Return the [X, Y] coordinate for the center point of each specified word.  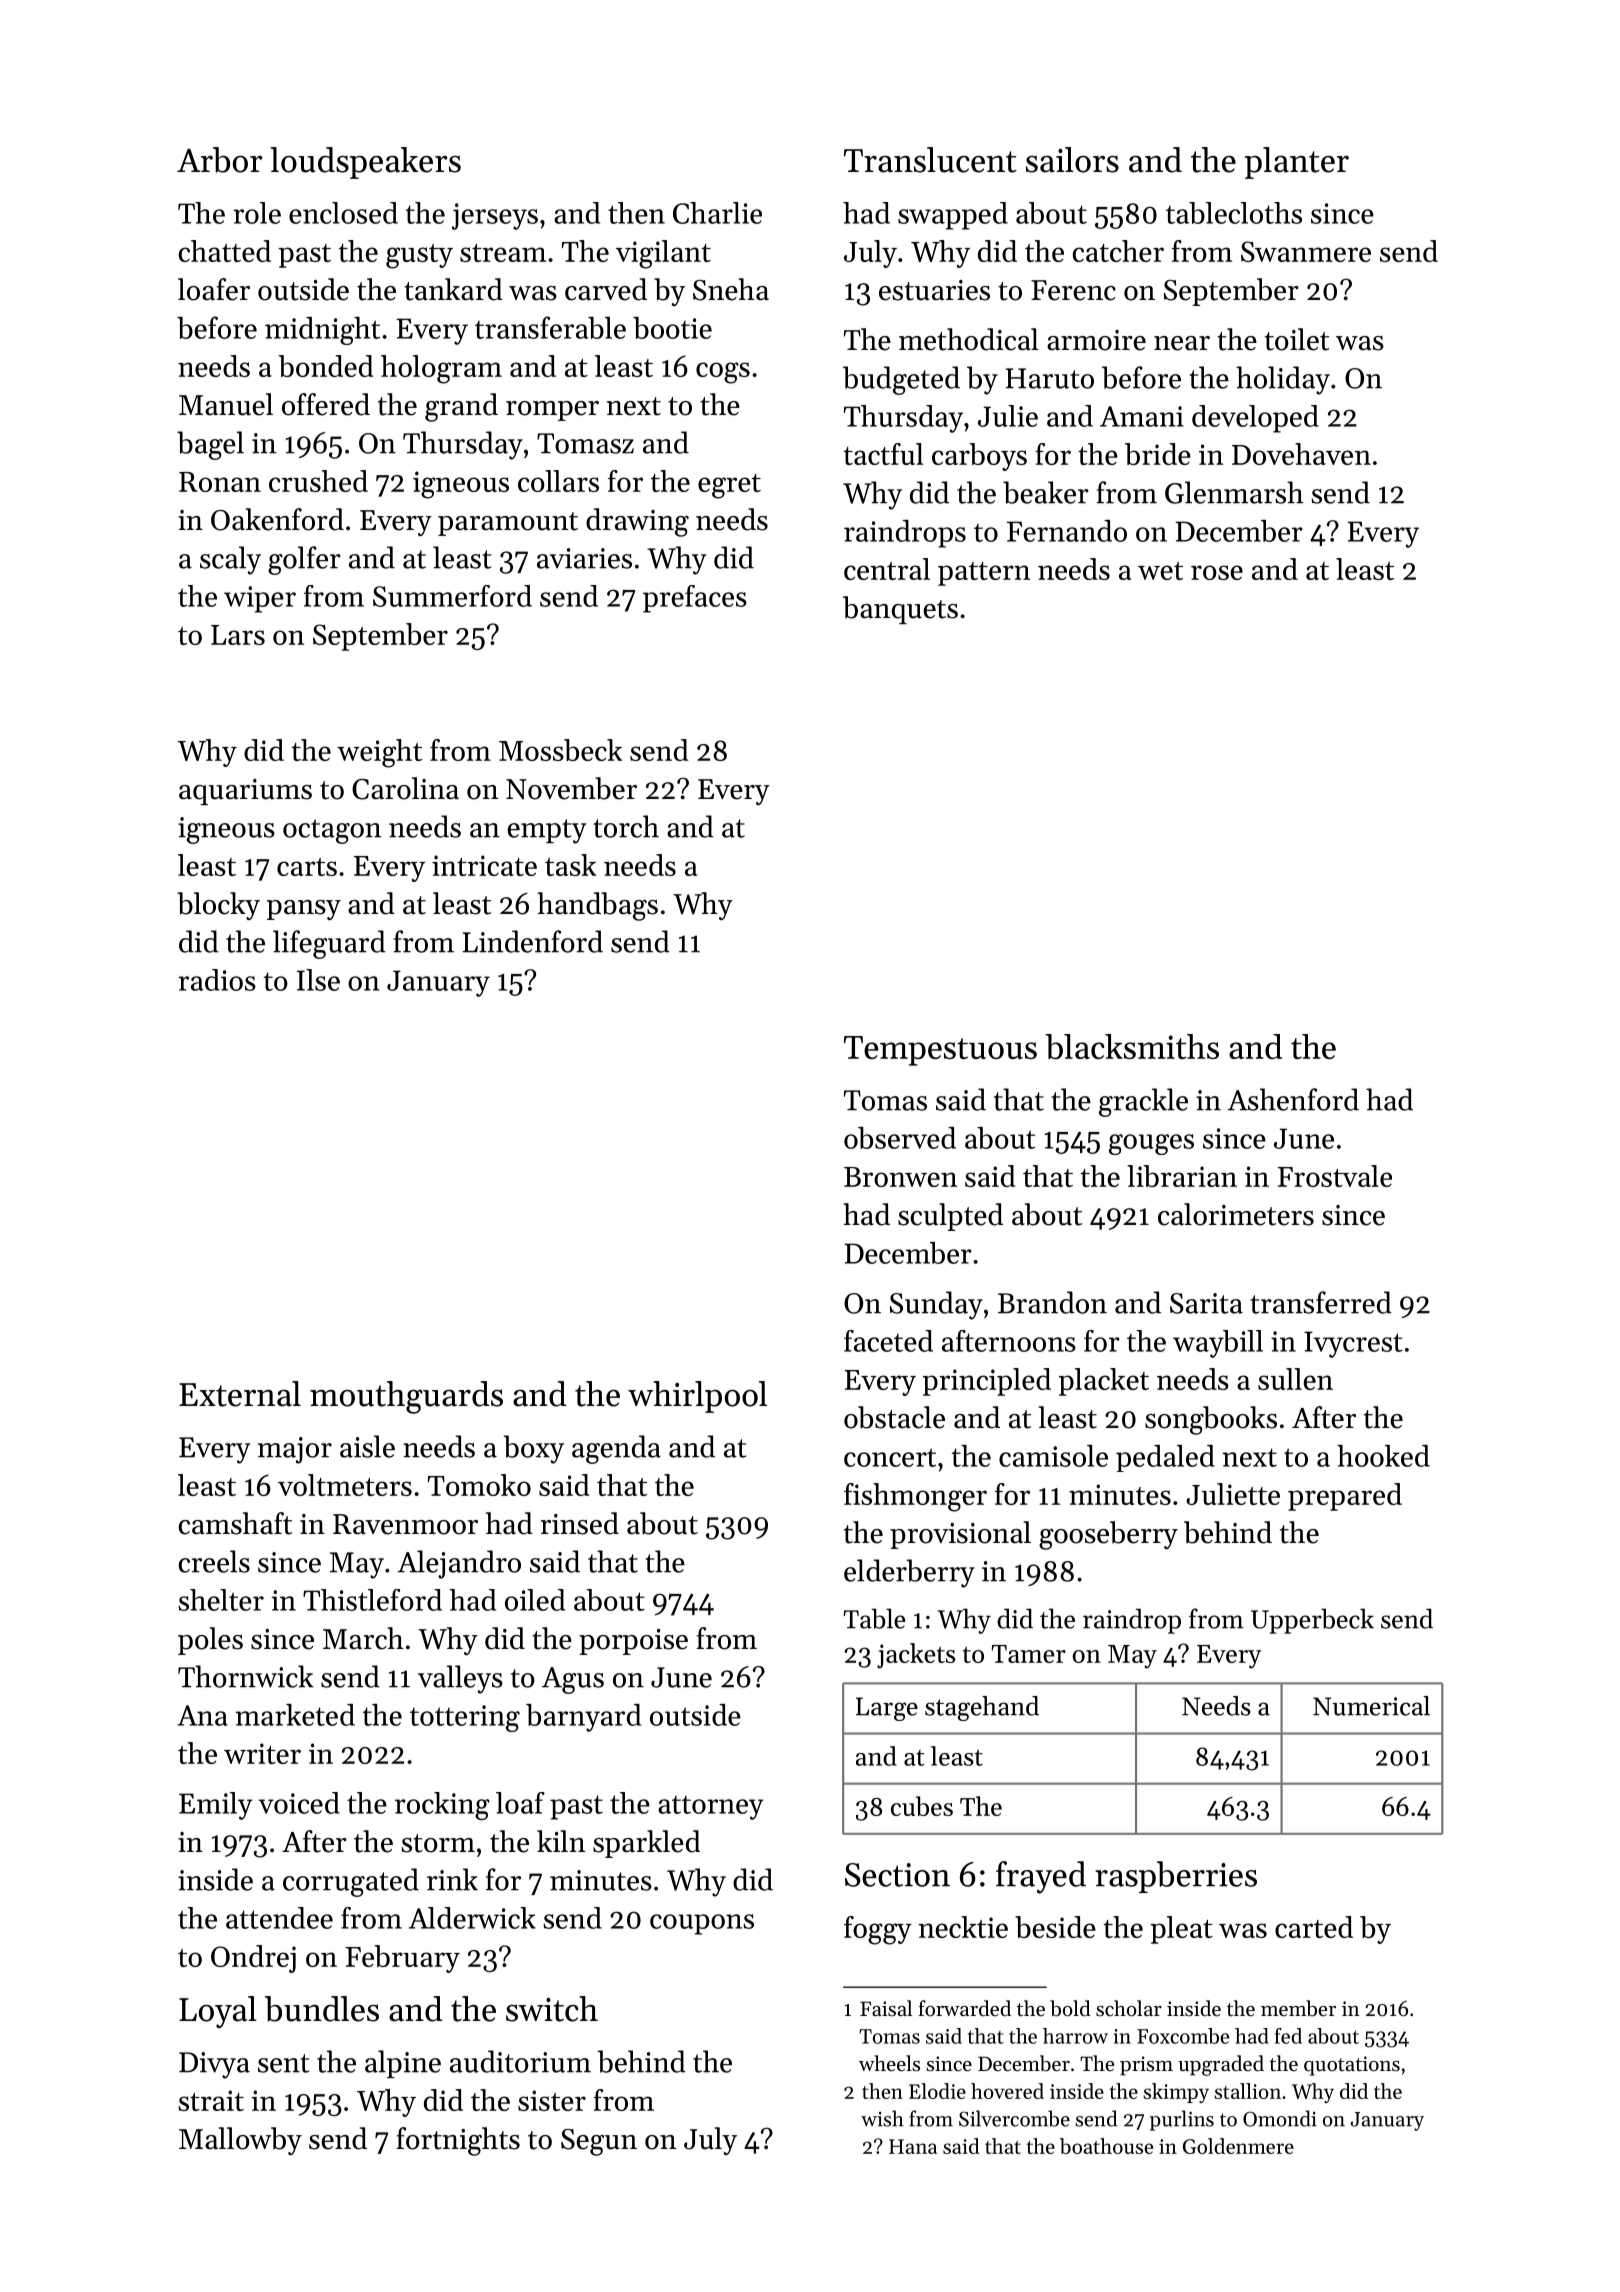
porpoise [633, 1642]
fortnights [458, 2141]
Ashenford [1293, 1099]
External [240, 1394]
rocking [442, 1806]
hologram [441, 369]
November [571, 788]
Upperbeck [1312, 1621]
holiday [1283, 380]
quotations [1352, 2066]
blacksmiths [1132, 1046]
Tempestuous [940, 1051]
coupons [702, 1924]
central [887, 569]
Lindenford [533, 941]
